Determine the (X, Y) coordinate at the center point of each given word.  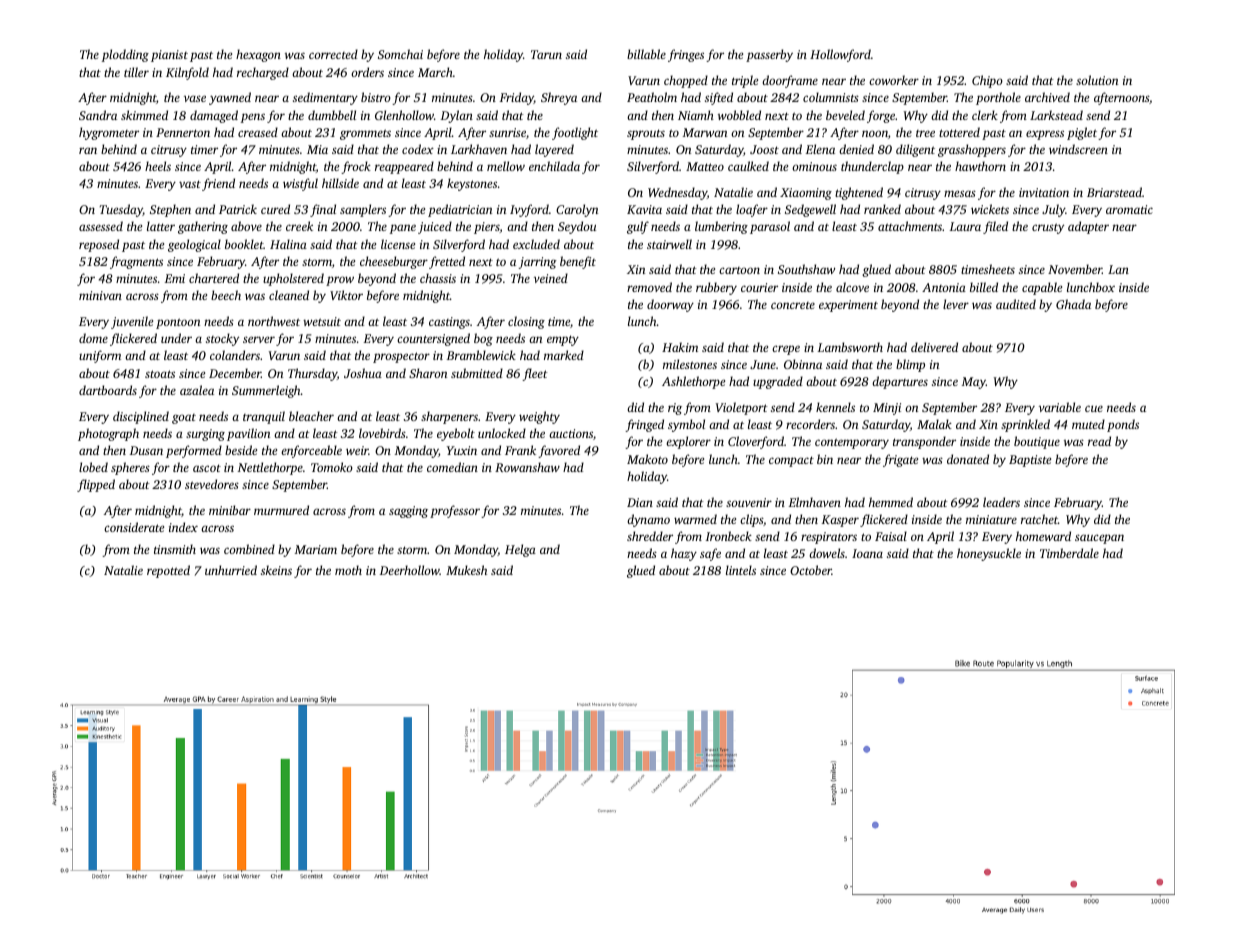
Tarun (546, 54)
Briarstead (1114, 192)
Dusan (146, 450)
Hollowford (840, 55)
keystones (472, 184)
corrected (333, 54)
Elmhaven (814, 502)
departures (900, 382)
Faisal (891, 536)
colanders (235, 355)
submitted (477, 373)
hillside (340, 183)
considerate (134, 527)
